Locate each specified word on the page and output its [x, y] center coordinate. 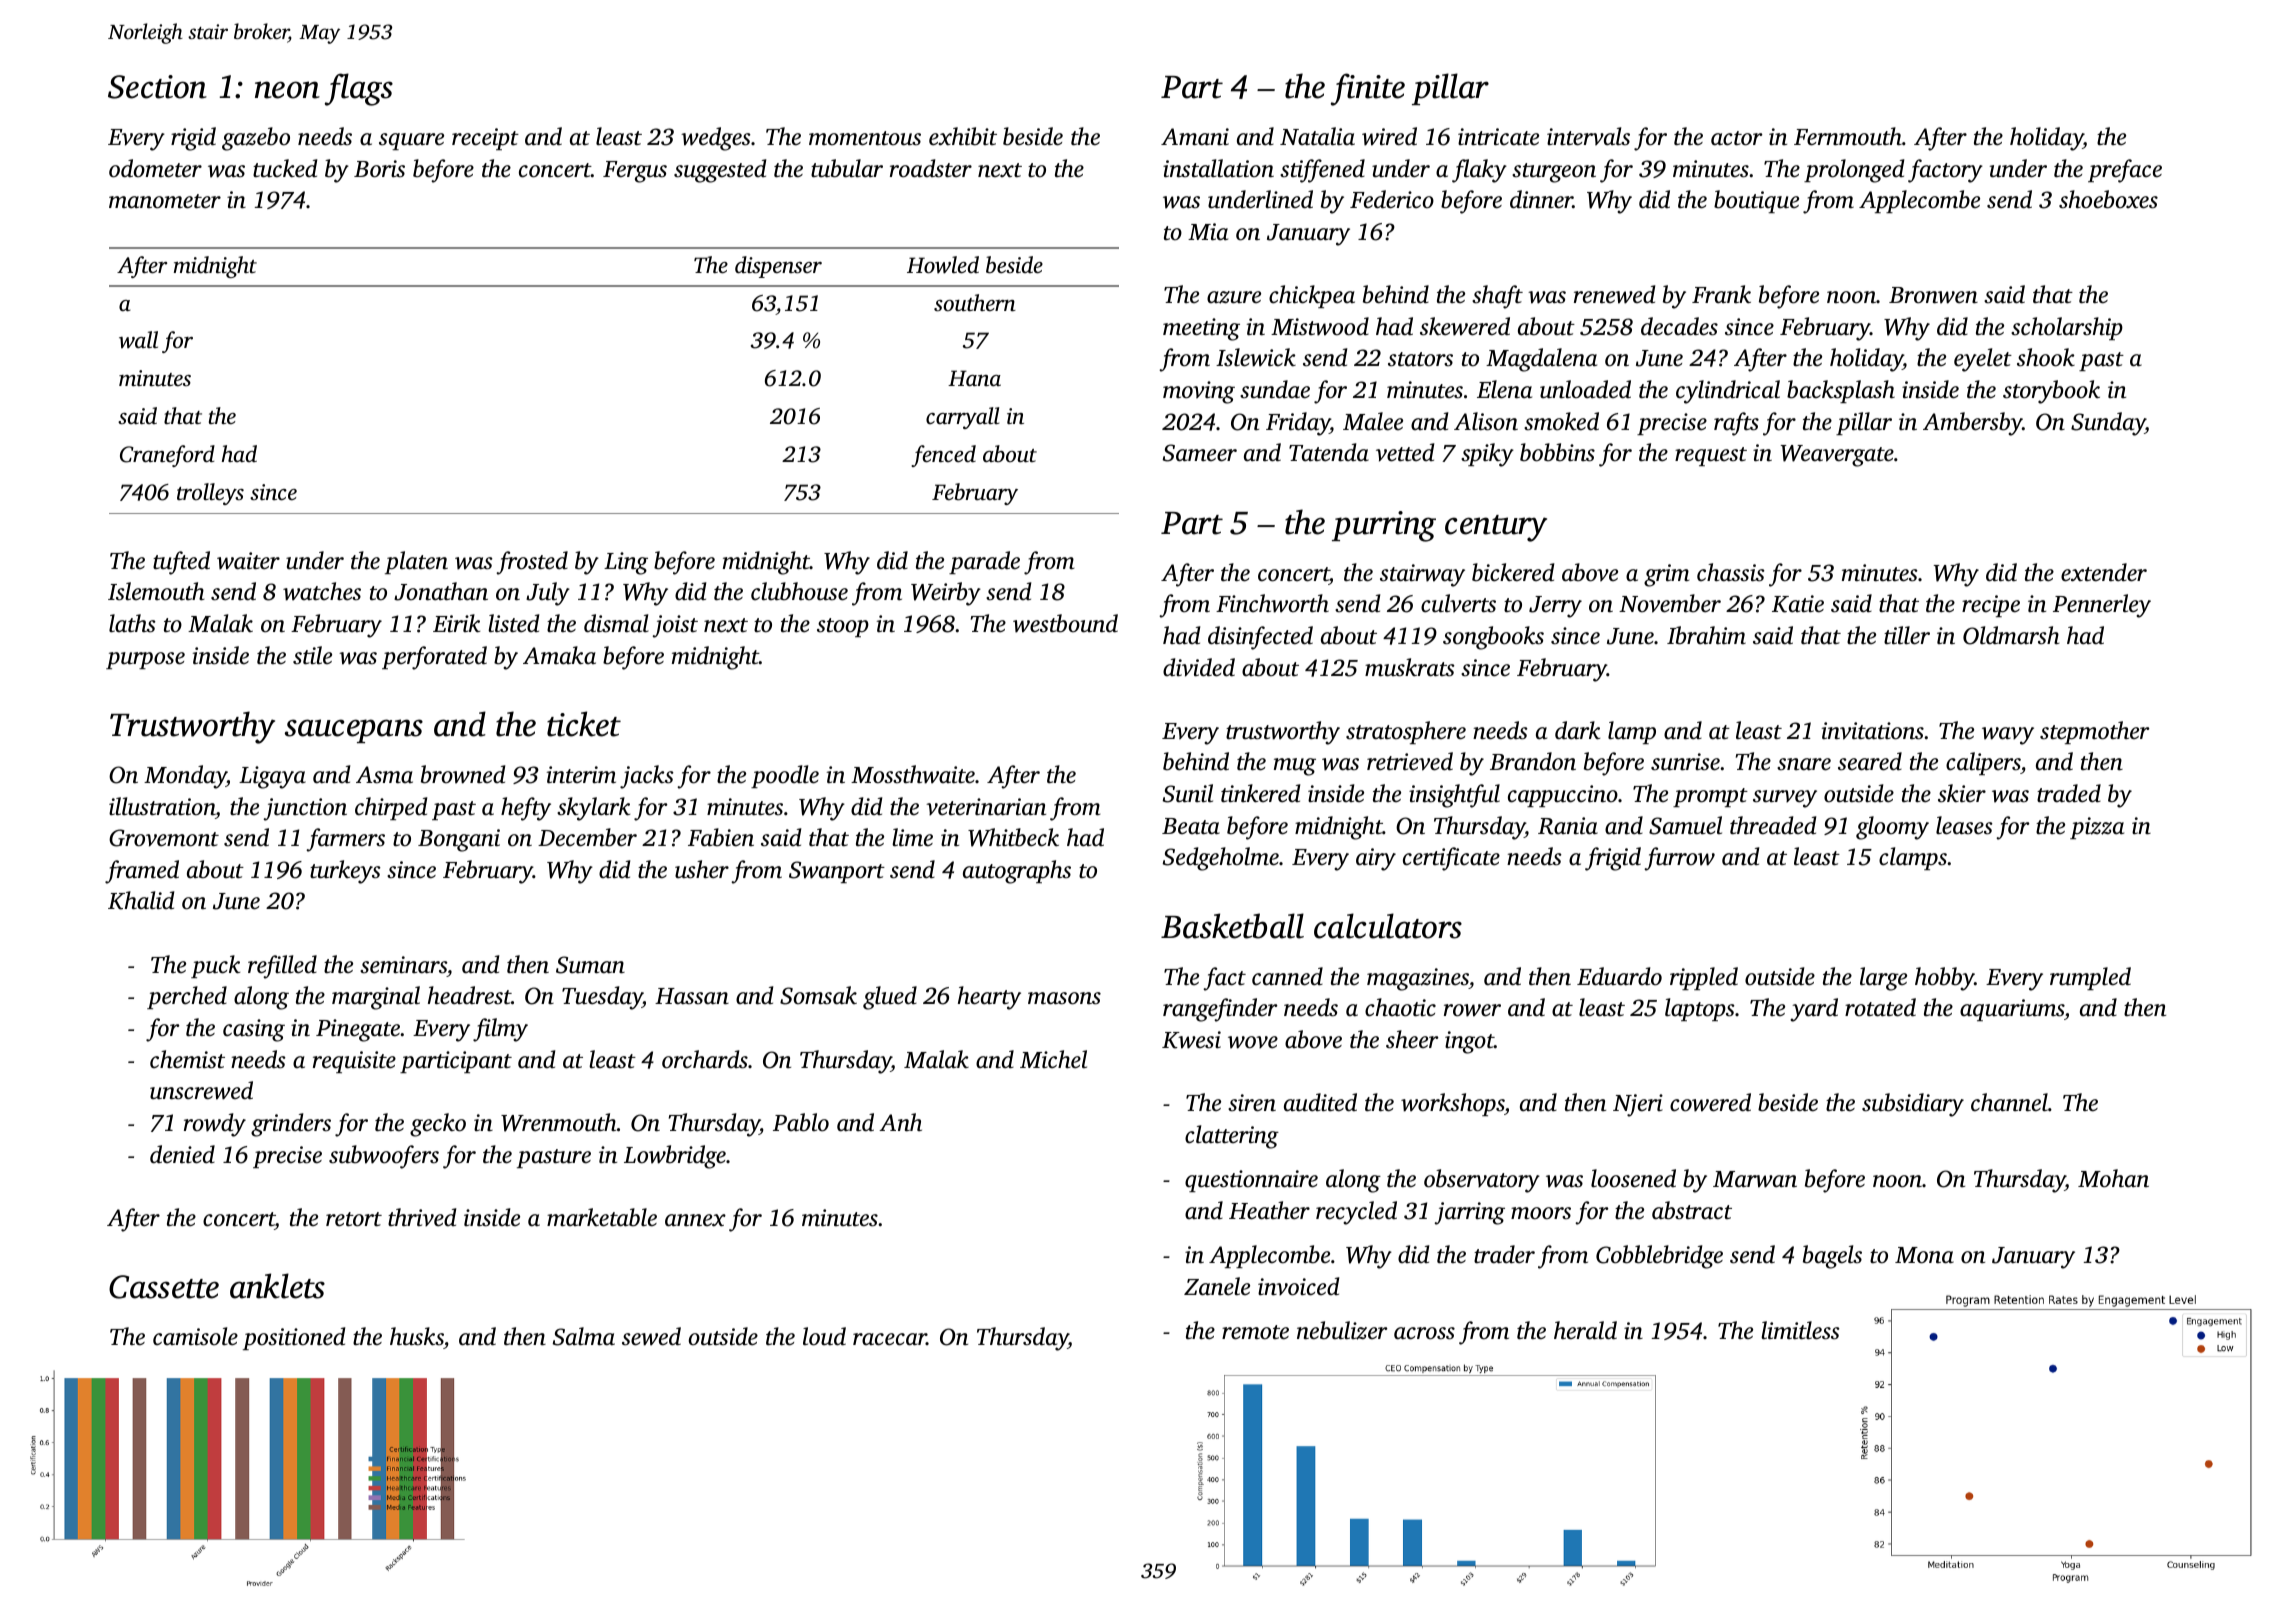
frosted [532, 563]
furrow [1679, 859]
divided [1199, 667]
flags [359, 89]
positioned [294, 1338]
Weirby [946, 594]
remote [1255, 1332]
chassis [1731, 572]
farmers [345, 840]
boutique [1756, 201]
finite [1368, 89]
